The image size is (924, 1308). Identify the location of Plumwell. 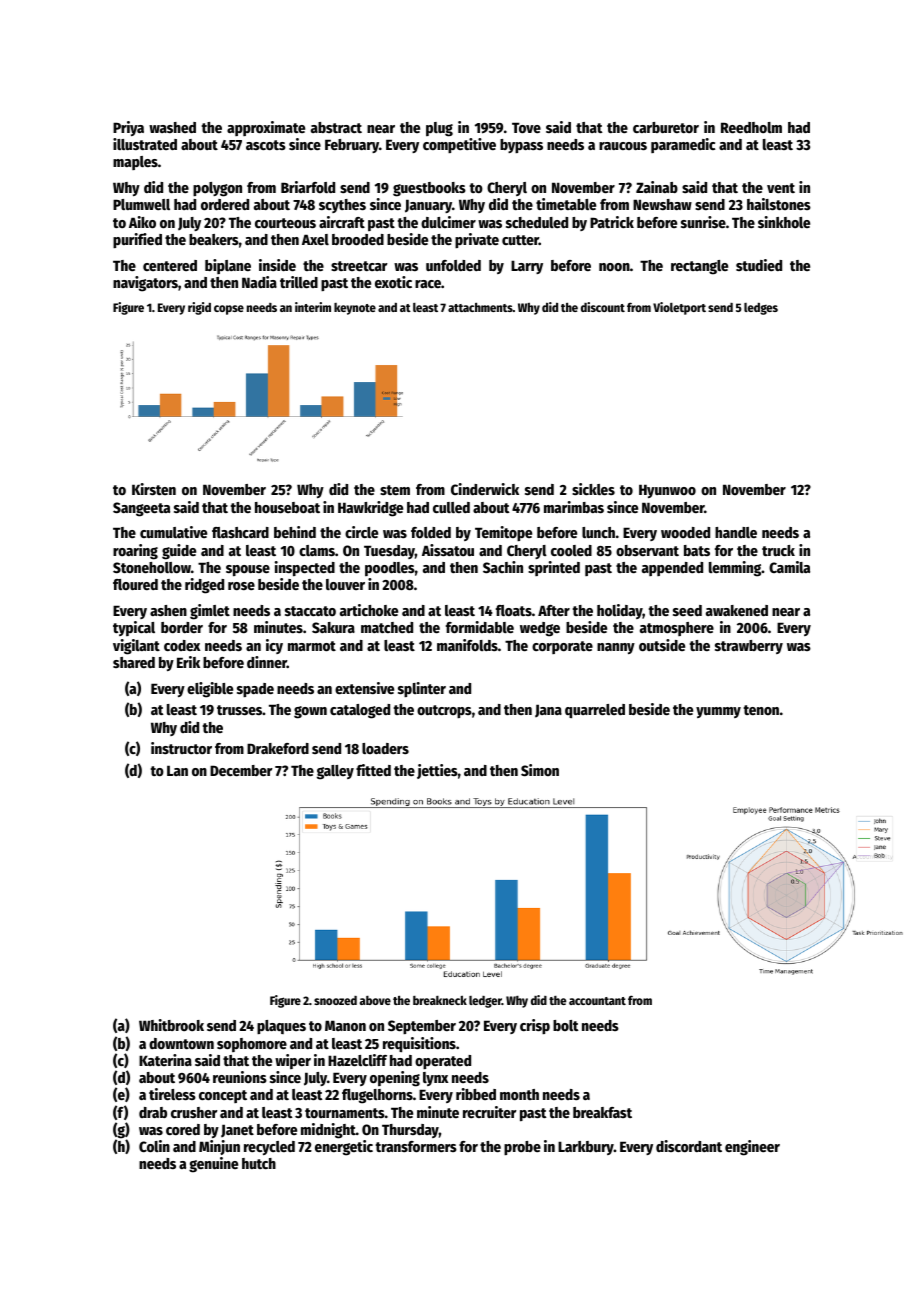
(141, 204).
